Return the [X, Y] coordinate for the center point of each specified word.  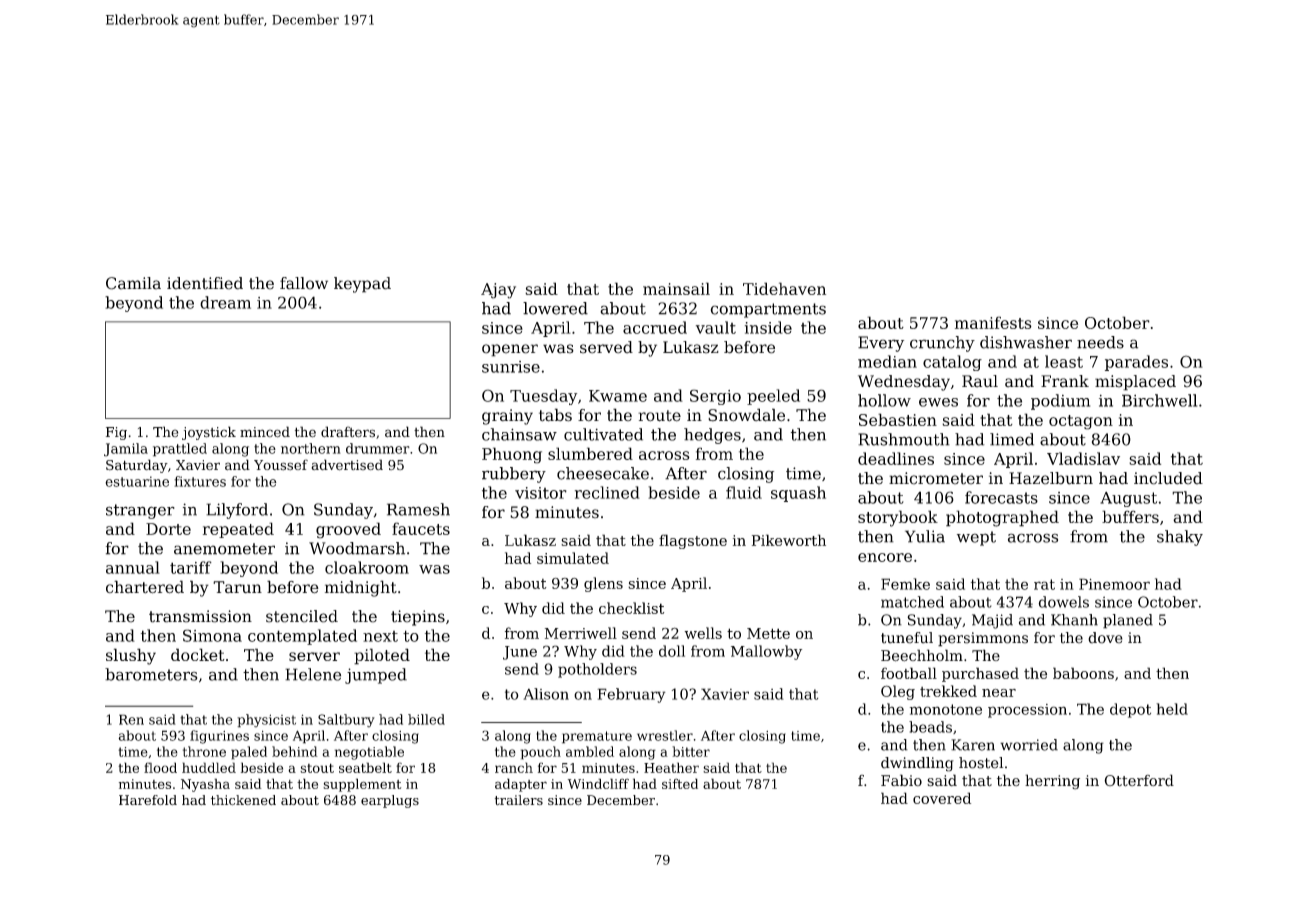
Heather [671, 767]
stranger [140, 511]
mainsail [676, 288]
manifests [993, 322]
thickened [243, 800]
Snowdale [746, 415]
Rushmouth [904, 439]
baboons [1083, 673]
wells [703, 633]
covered [942, 798]
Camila [133, 283]
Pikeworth [789, 540]
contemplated [302, 637]
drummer [378, 448]
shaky [1180, 538]
